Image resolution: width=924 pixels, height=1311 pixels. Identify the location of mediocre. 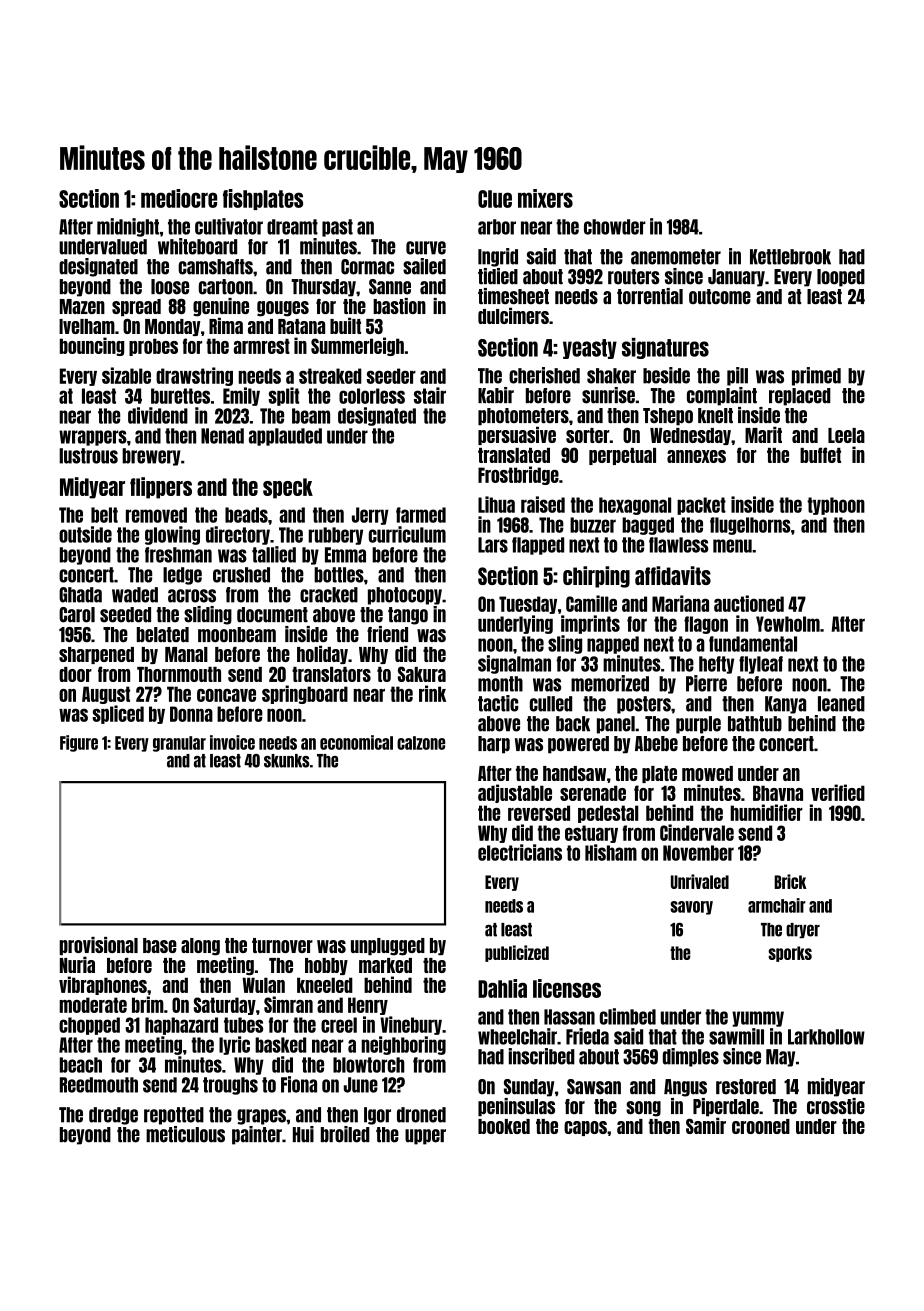
(179, 198).
